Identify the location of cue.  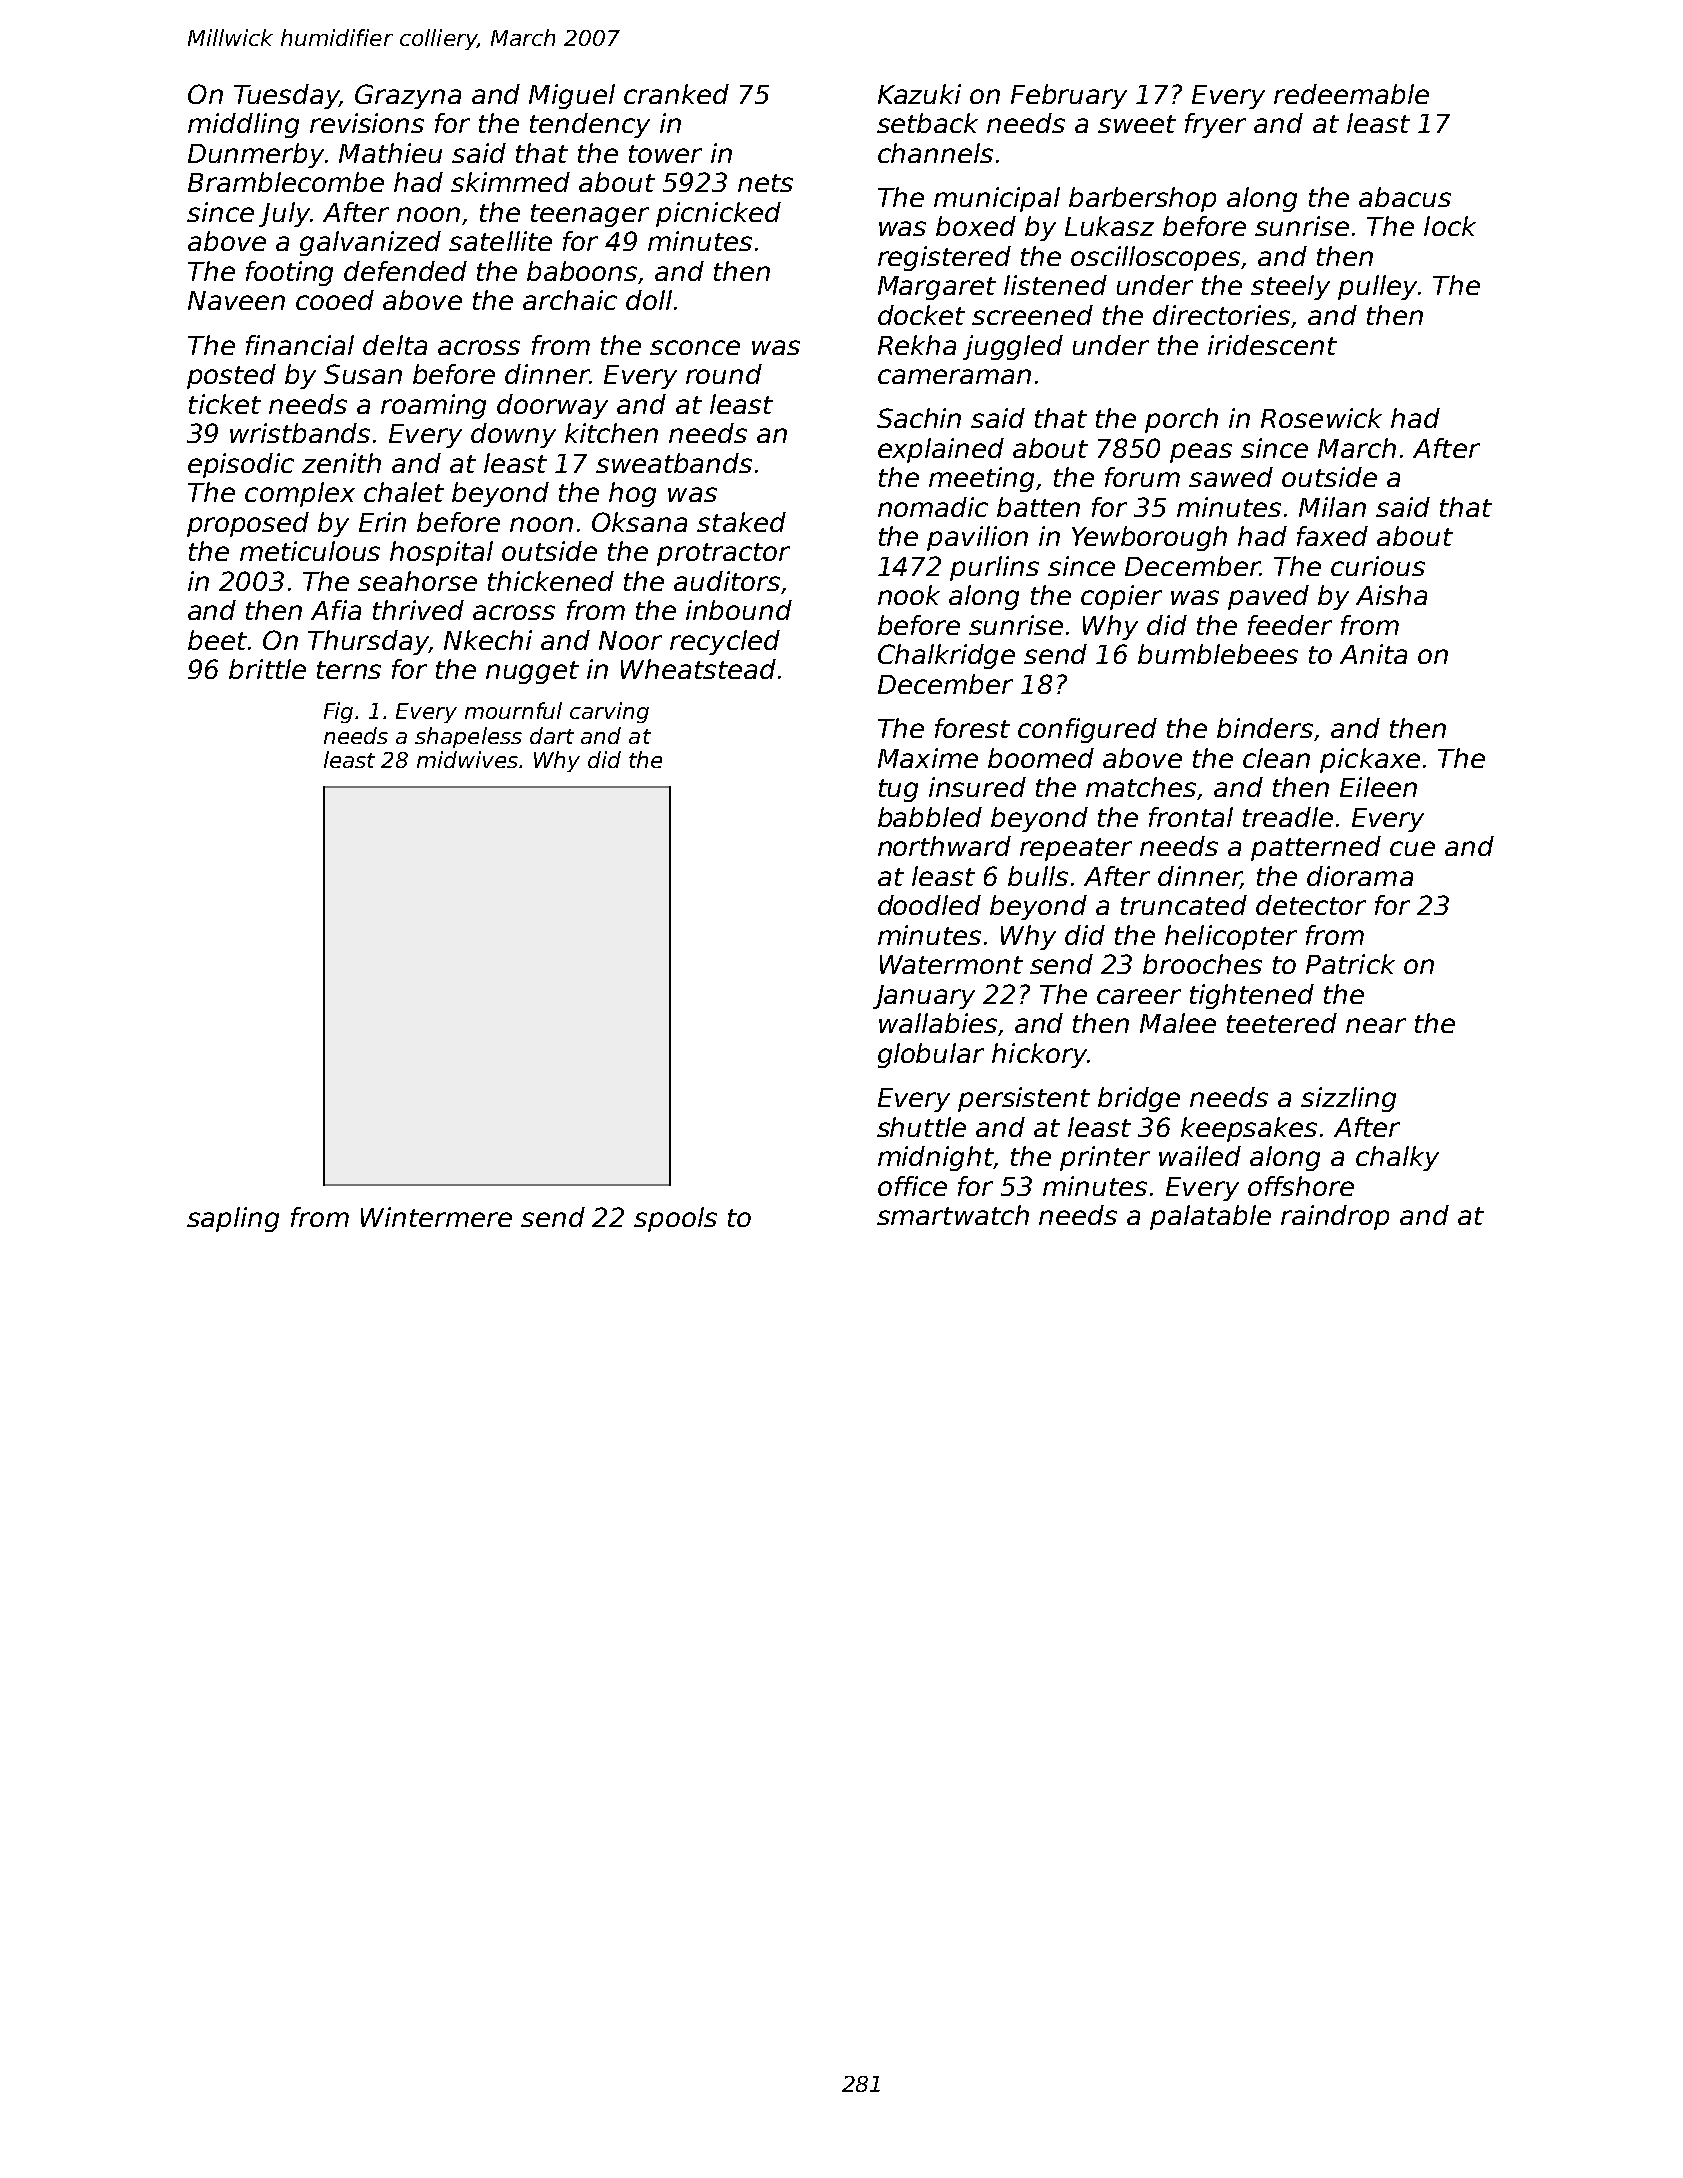
(1412, 848).
